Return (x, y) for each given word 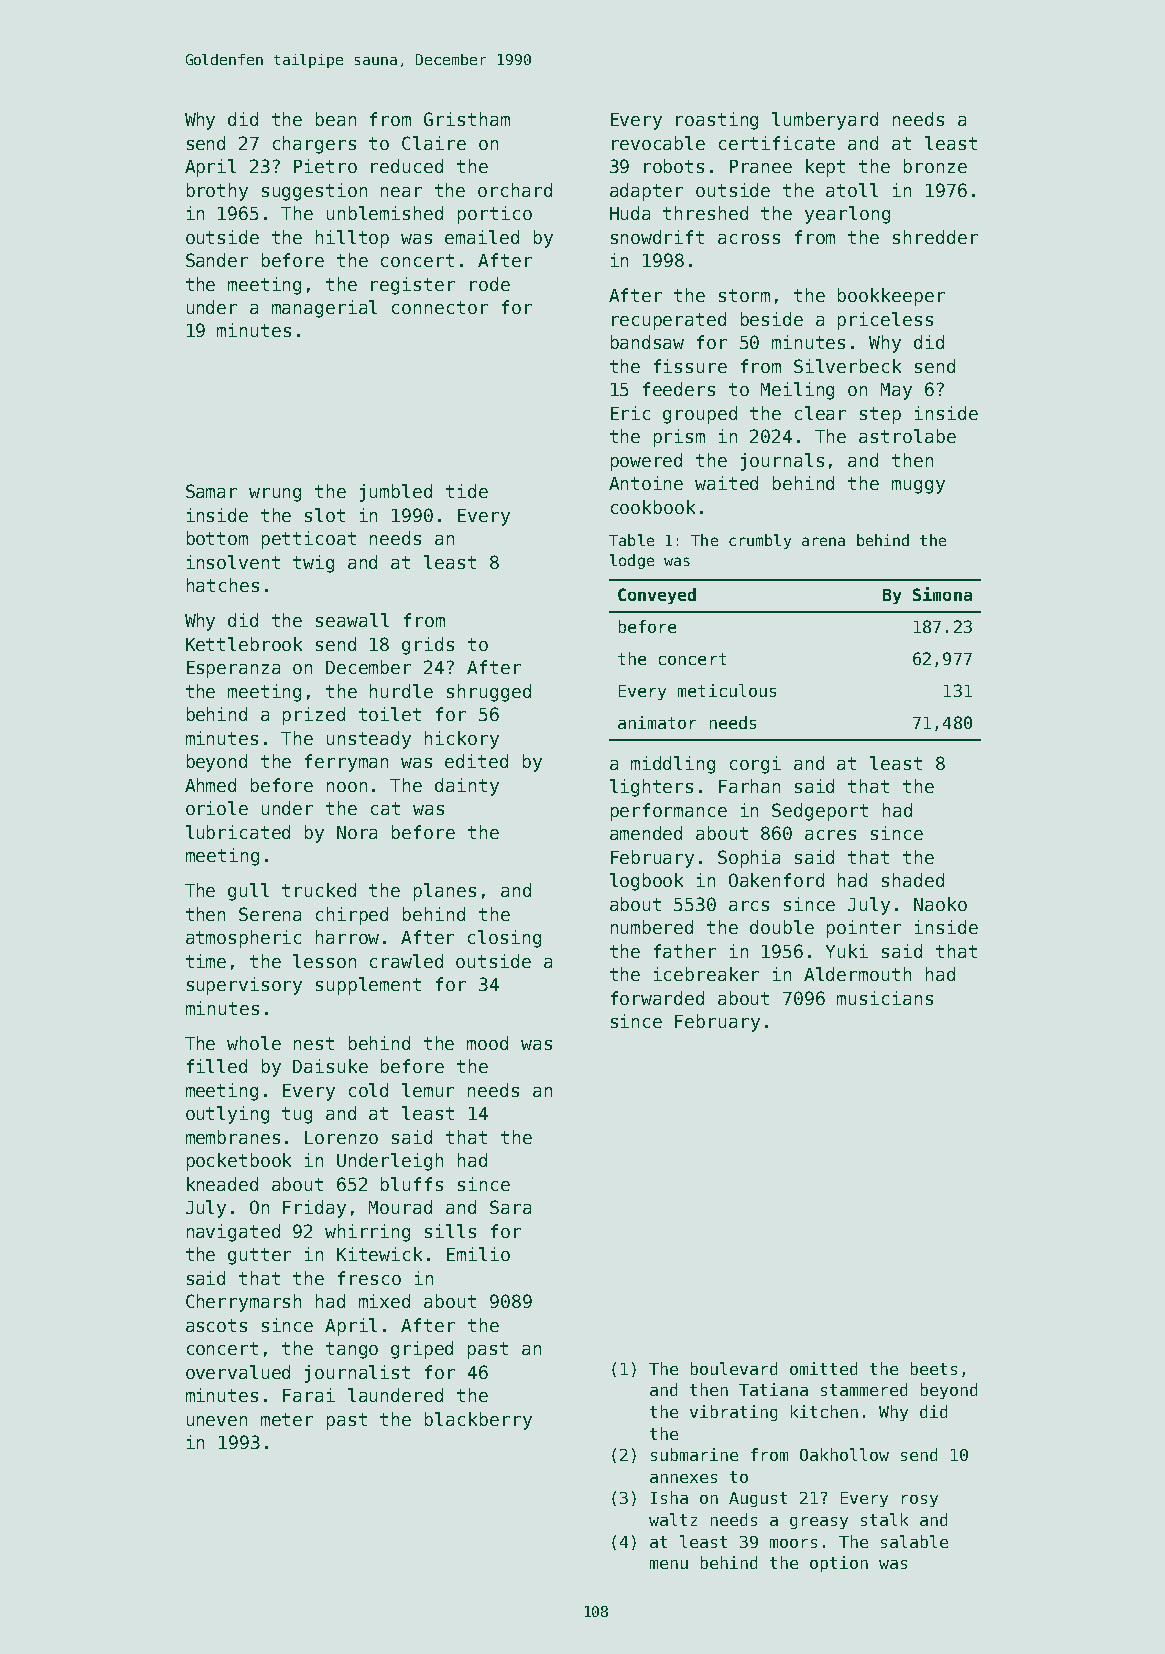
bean (336, 119)
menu (669, 1564)
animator (657, 722)
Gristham (467, 119)
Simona (942, 594)
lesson (324, 961)
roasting (717, 121)
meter (287, 1419)
